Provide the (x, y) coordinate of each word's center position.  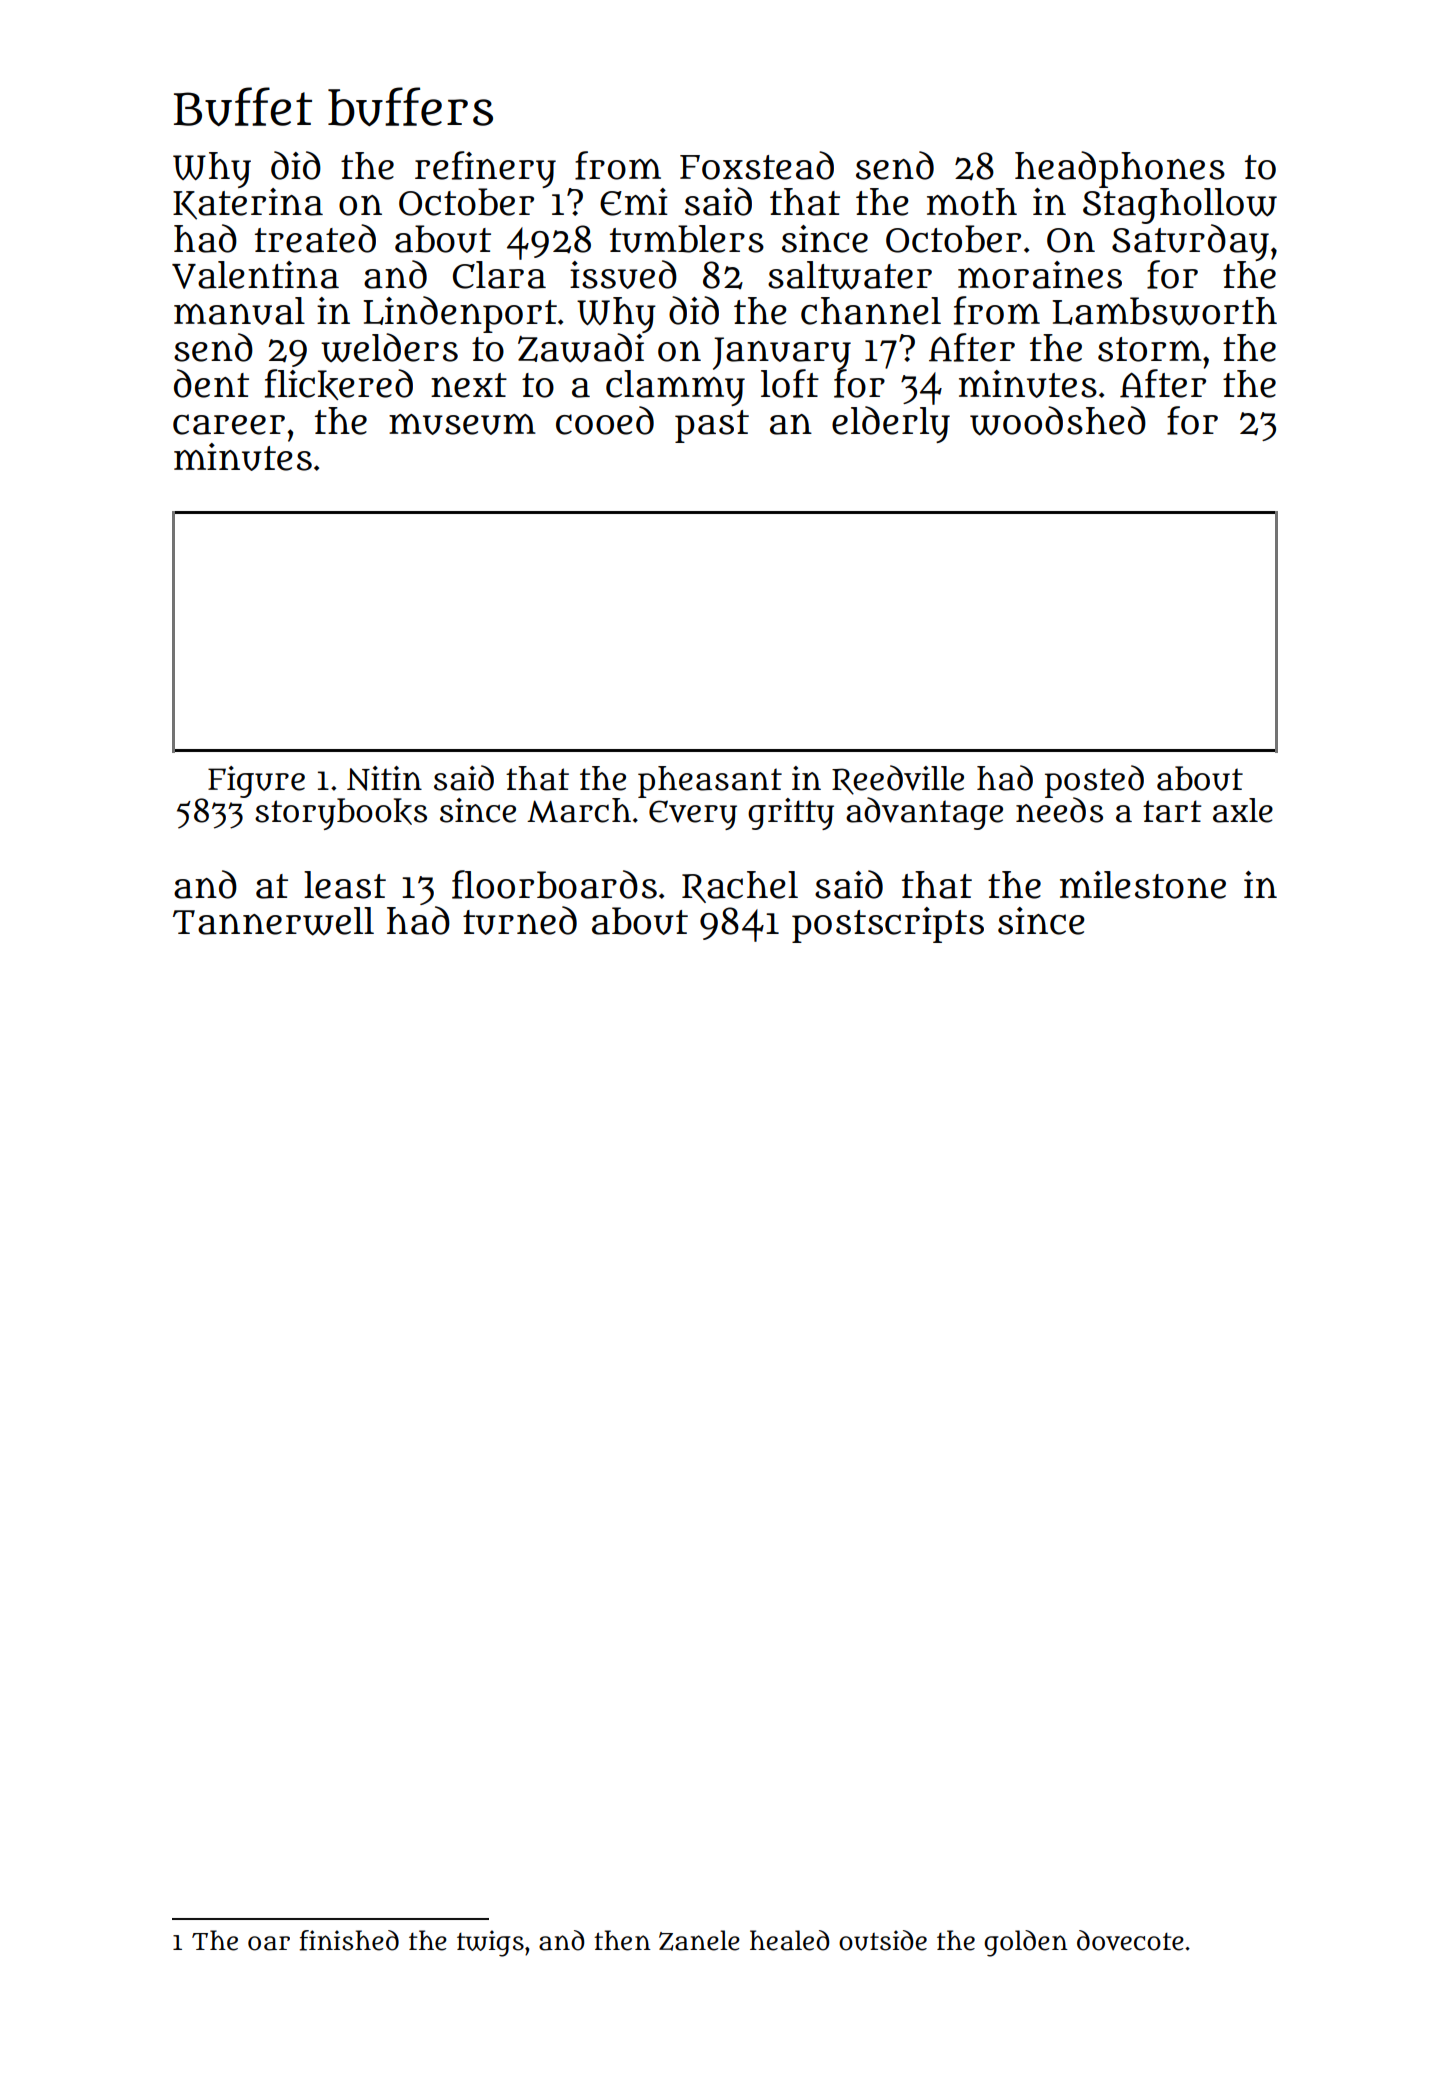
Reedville (898, 780)
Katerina (248, 204)
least (345, 885)
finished (349, 1940)
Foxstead (757, 165)
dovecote (1130, 1940)
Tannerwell (273, 921)
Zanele (699, 1940)
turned (520, 920)
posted (1094, 781)
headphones (1120, 169)
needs (1059, 810)
